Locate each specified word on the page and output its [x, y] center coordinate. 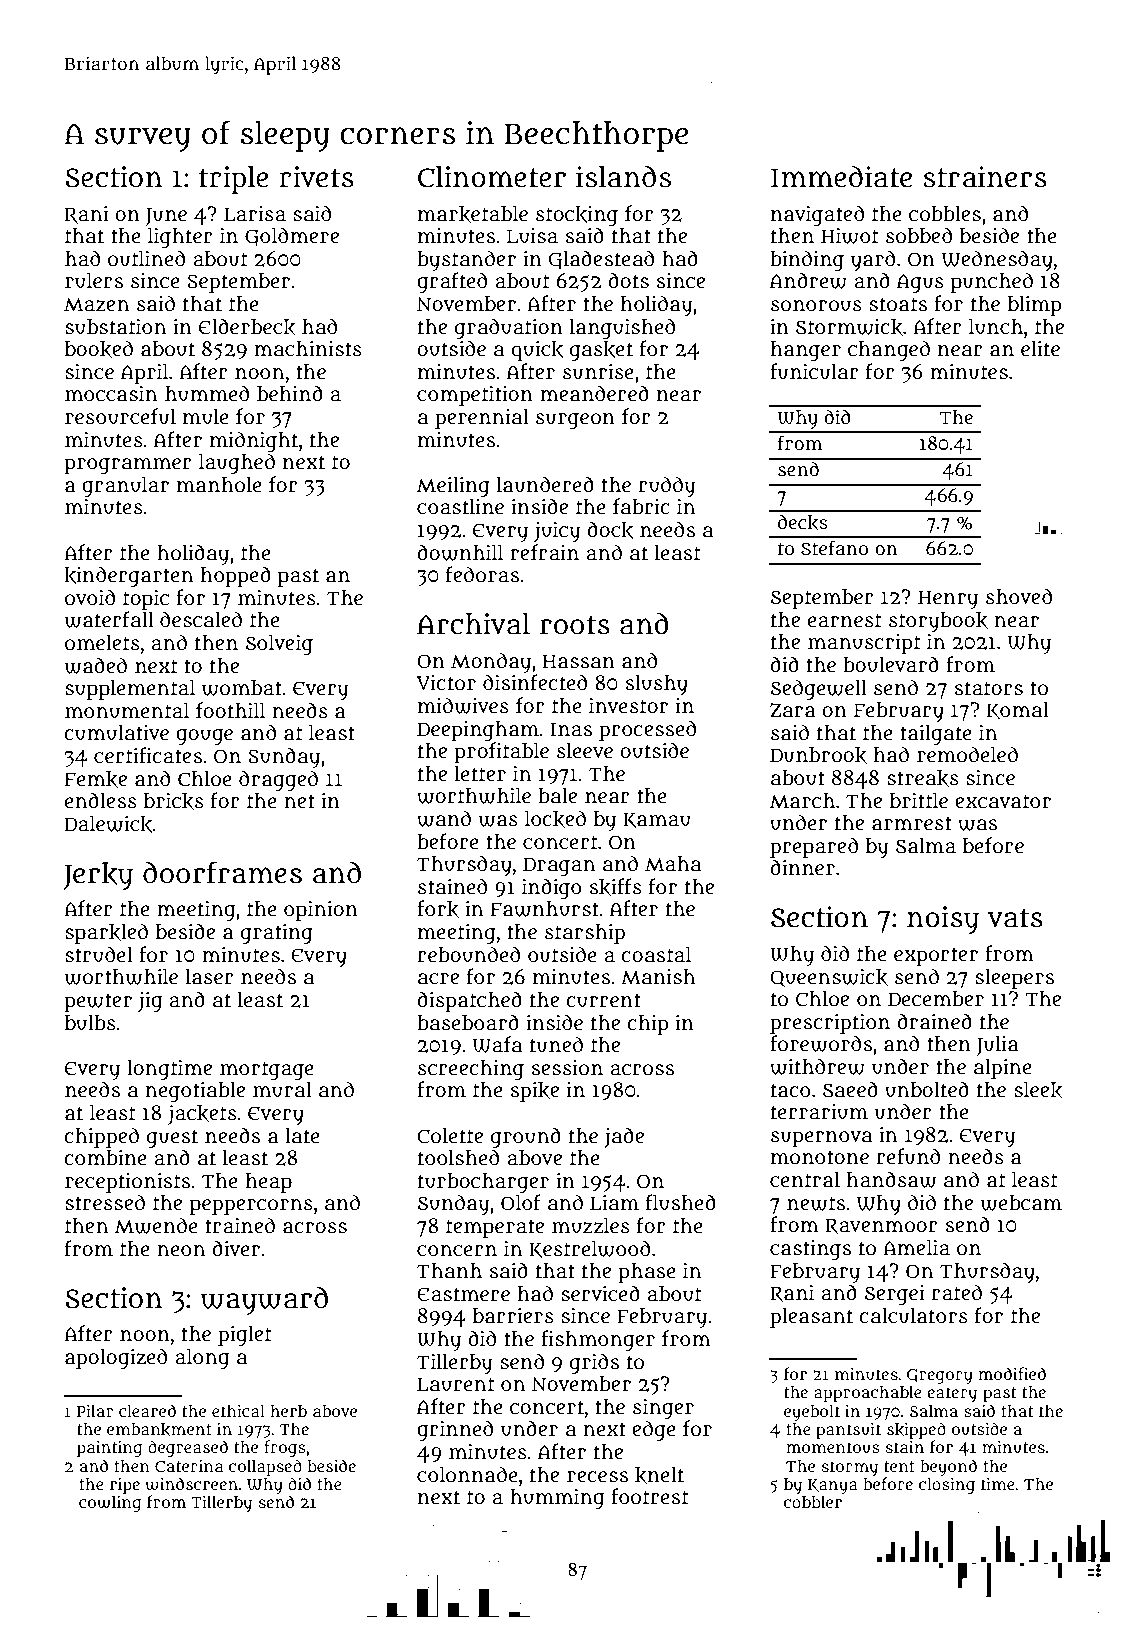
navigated [817, 215]
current [603, 1000]
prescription [830, 1024]
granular [125, 487]
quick [537, 351]
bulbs [90, 1023]
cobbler [813, 1501]
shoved [1019, 596]
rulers [94, 281]
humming [557, 1499]
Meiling [453, 487]
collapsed [265, 1467]
